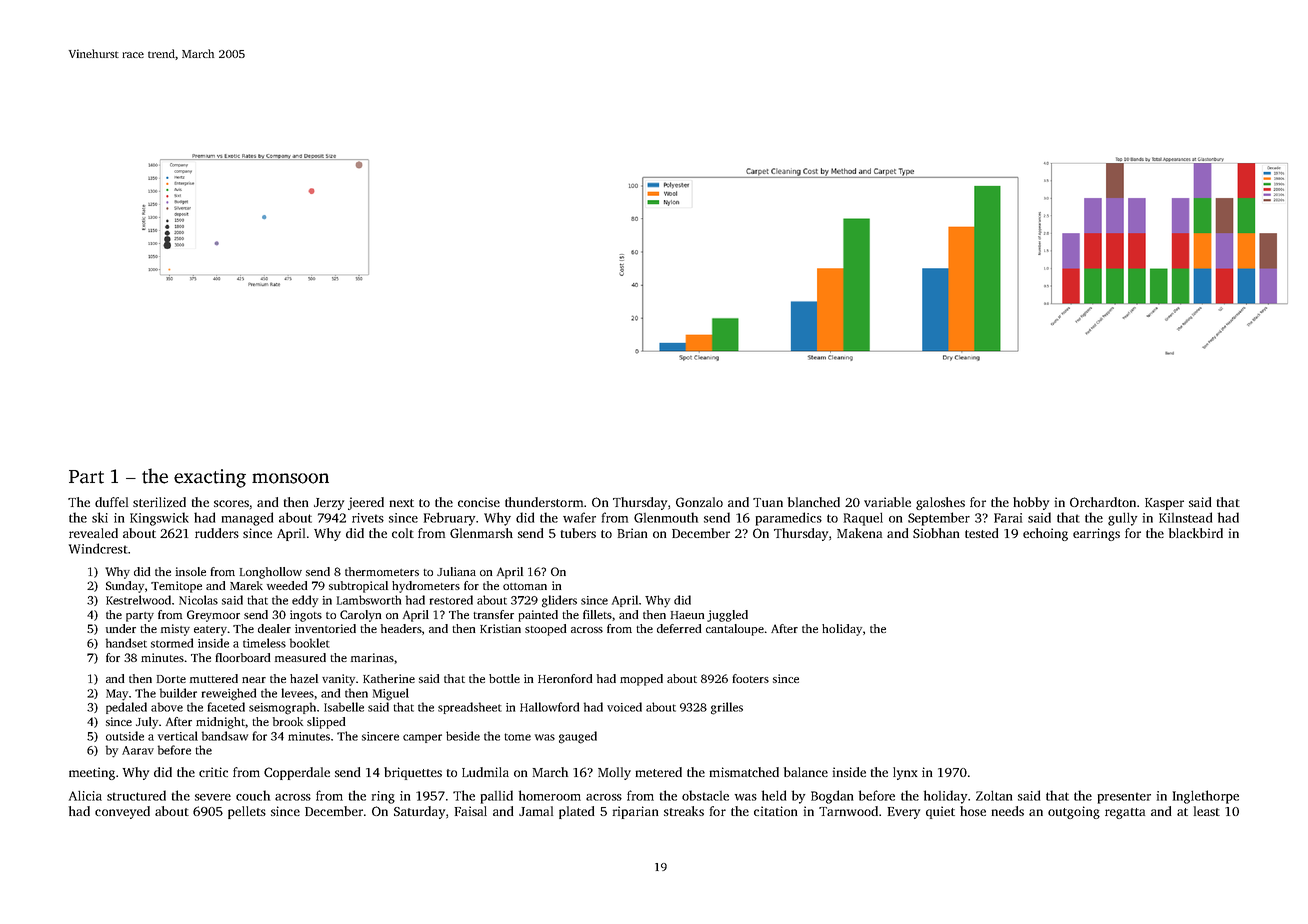 Image resolution: width=1308 pixels, height=924 pixels. I want to click on least, so click(1207, 811).
